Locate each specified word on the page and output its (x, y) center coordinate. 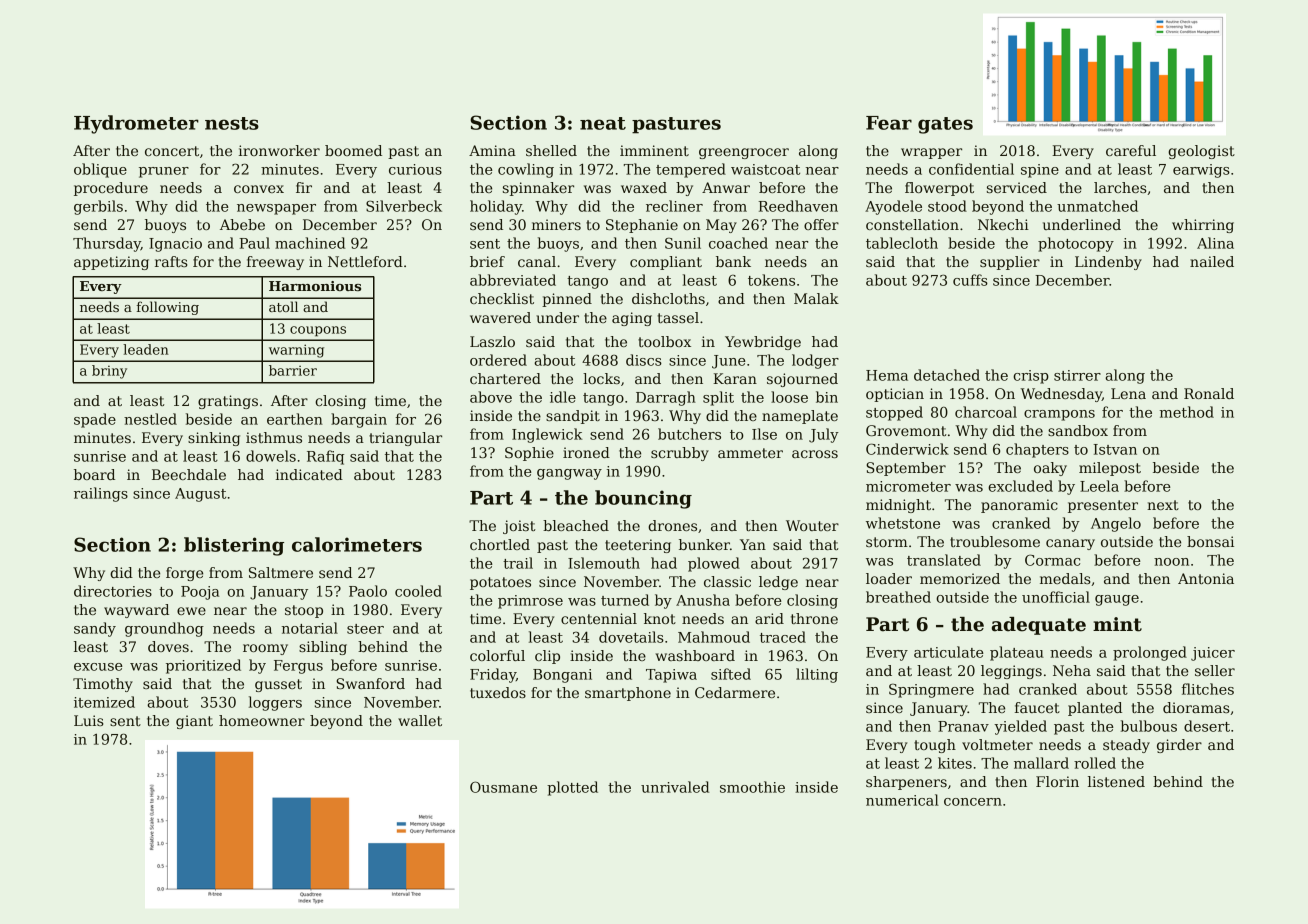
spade (95, 420)
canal (537, 261)
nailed (1212, 261)
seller (1215, 670)
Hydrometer (136, 124)
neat (603, 123)
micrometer (908, 486)
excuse (98, 667)
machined (310, 243)
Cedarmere (735, 692)
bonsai (1210, 541)
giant (194, 722)
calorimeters (357, 544)
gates (945, 125)
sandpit (573, 417)
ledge (778, 583)
